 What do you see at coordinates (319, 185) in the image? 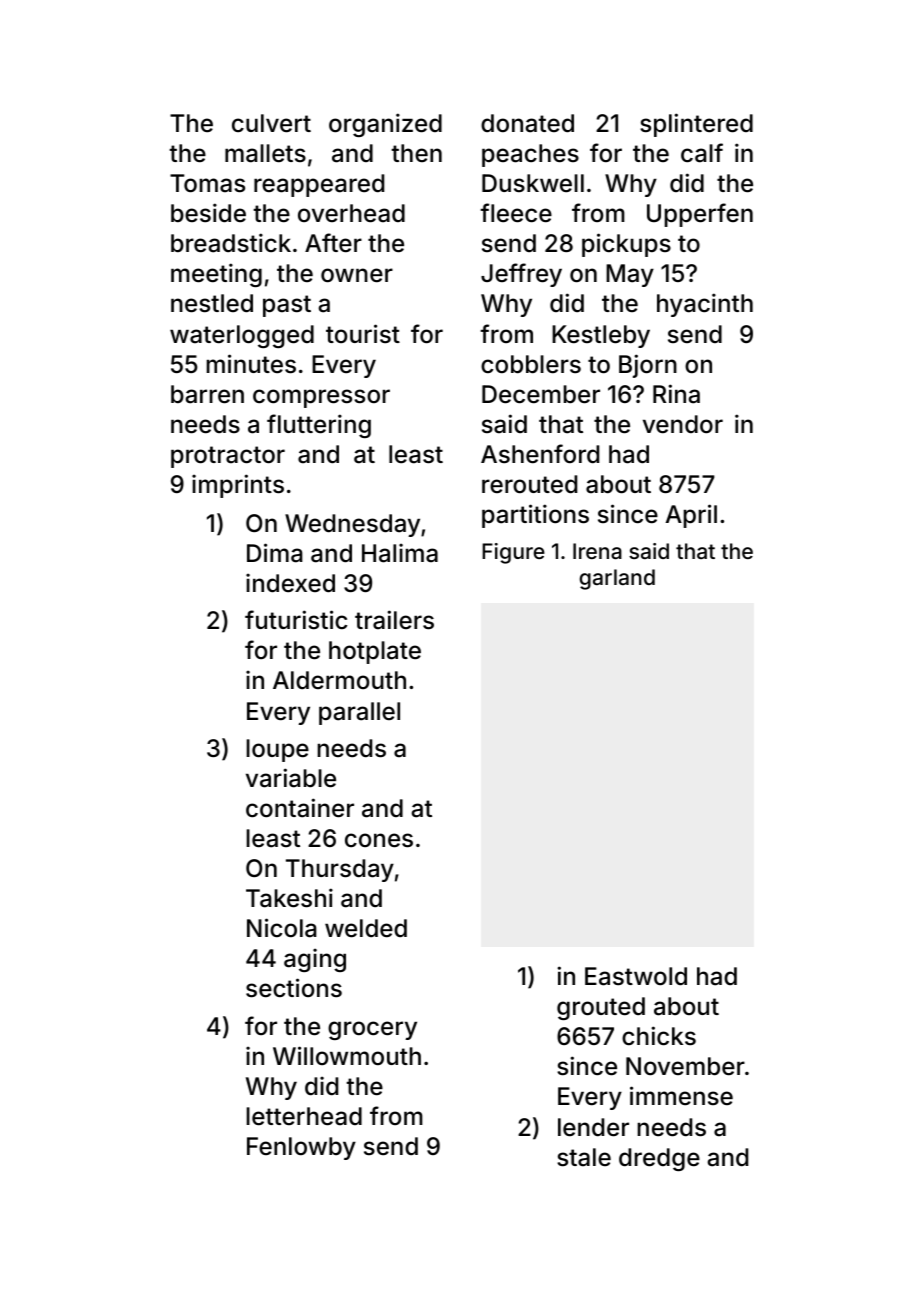
I see `reappeared` at bounding box center [319, 185].
